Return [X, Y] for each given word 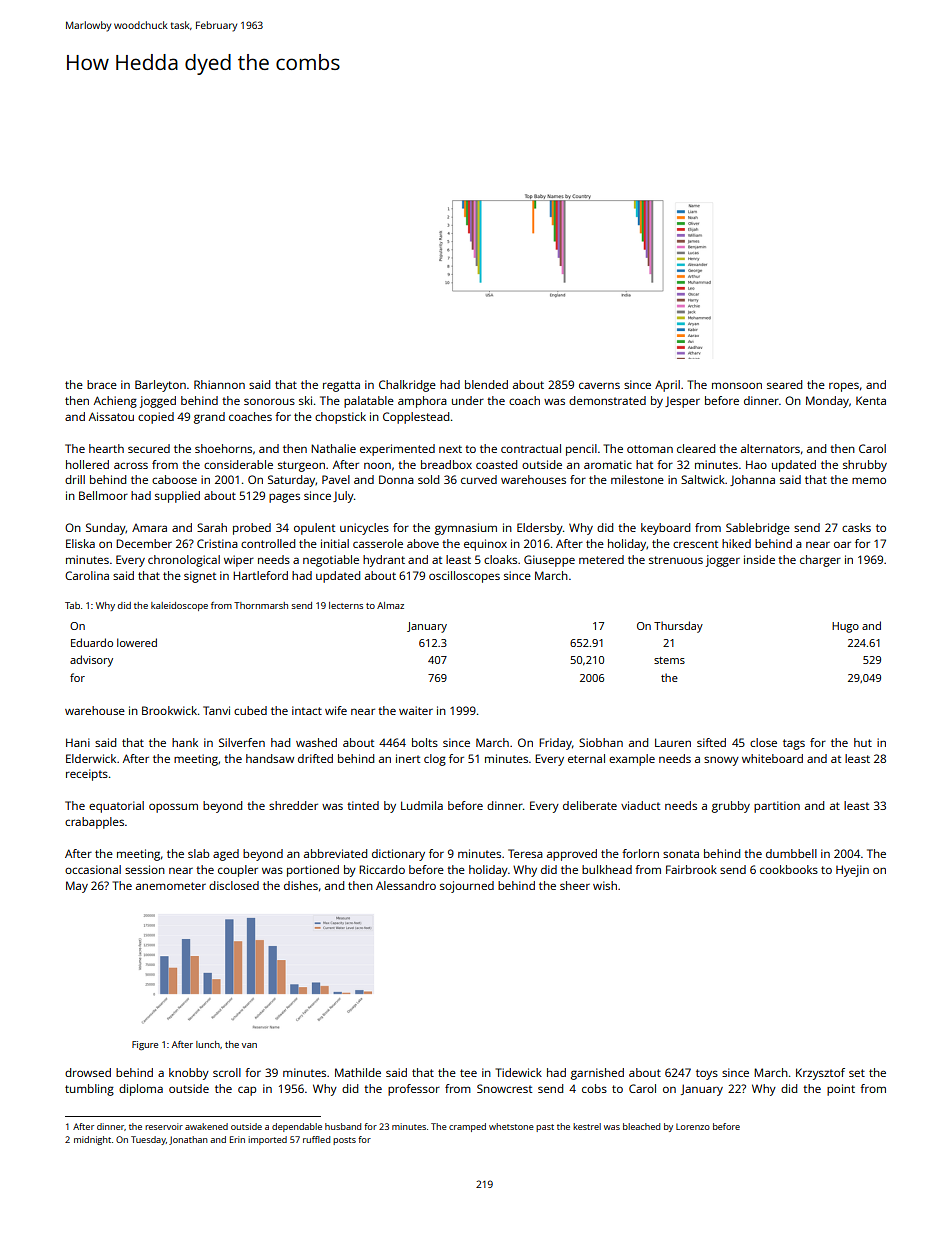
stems [669, 660]
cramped [467, 1127]
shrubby [865, 466]
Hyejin [852, 871]
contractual [531, 448]
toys [707, 1074]
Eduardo [92, 642]
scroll [227, 1072]
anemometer [171, 886]
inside [759, 559]
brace [102, 384]
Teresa [525, 853]
